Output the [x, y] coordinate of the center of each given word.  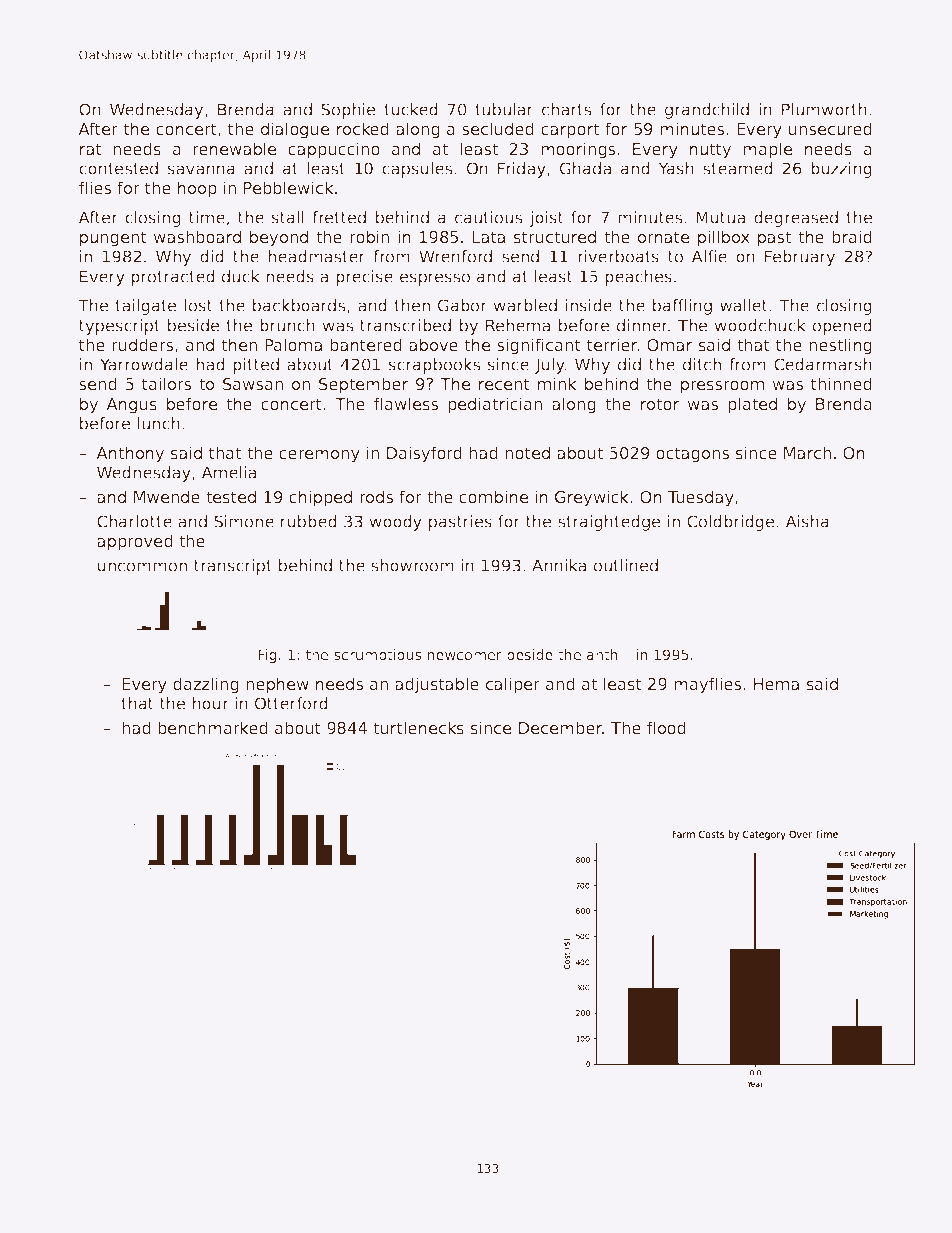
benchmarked [213, 727]
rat [91, 149]
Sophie [348, 111]
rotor [660, 404]
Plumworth [824, 109]
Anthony [130, 454]
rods [376, 496]
